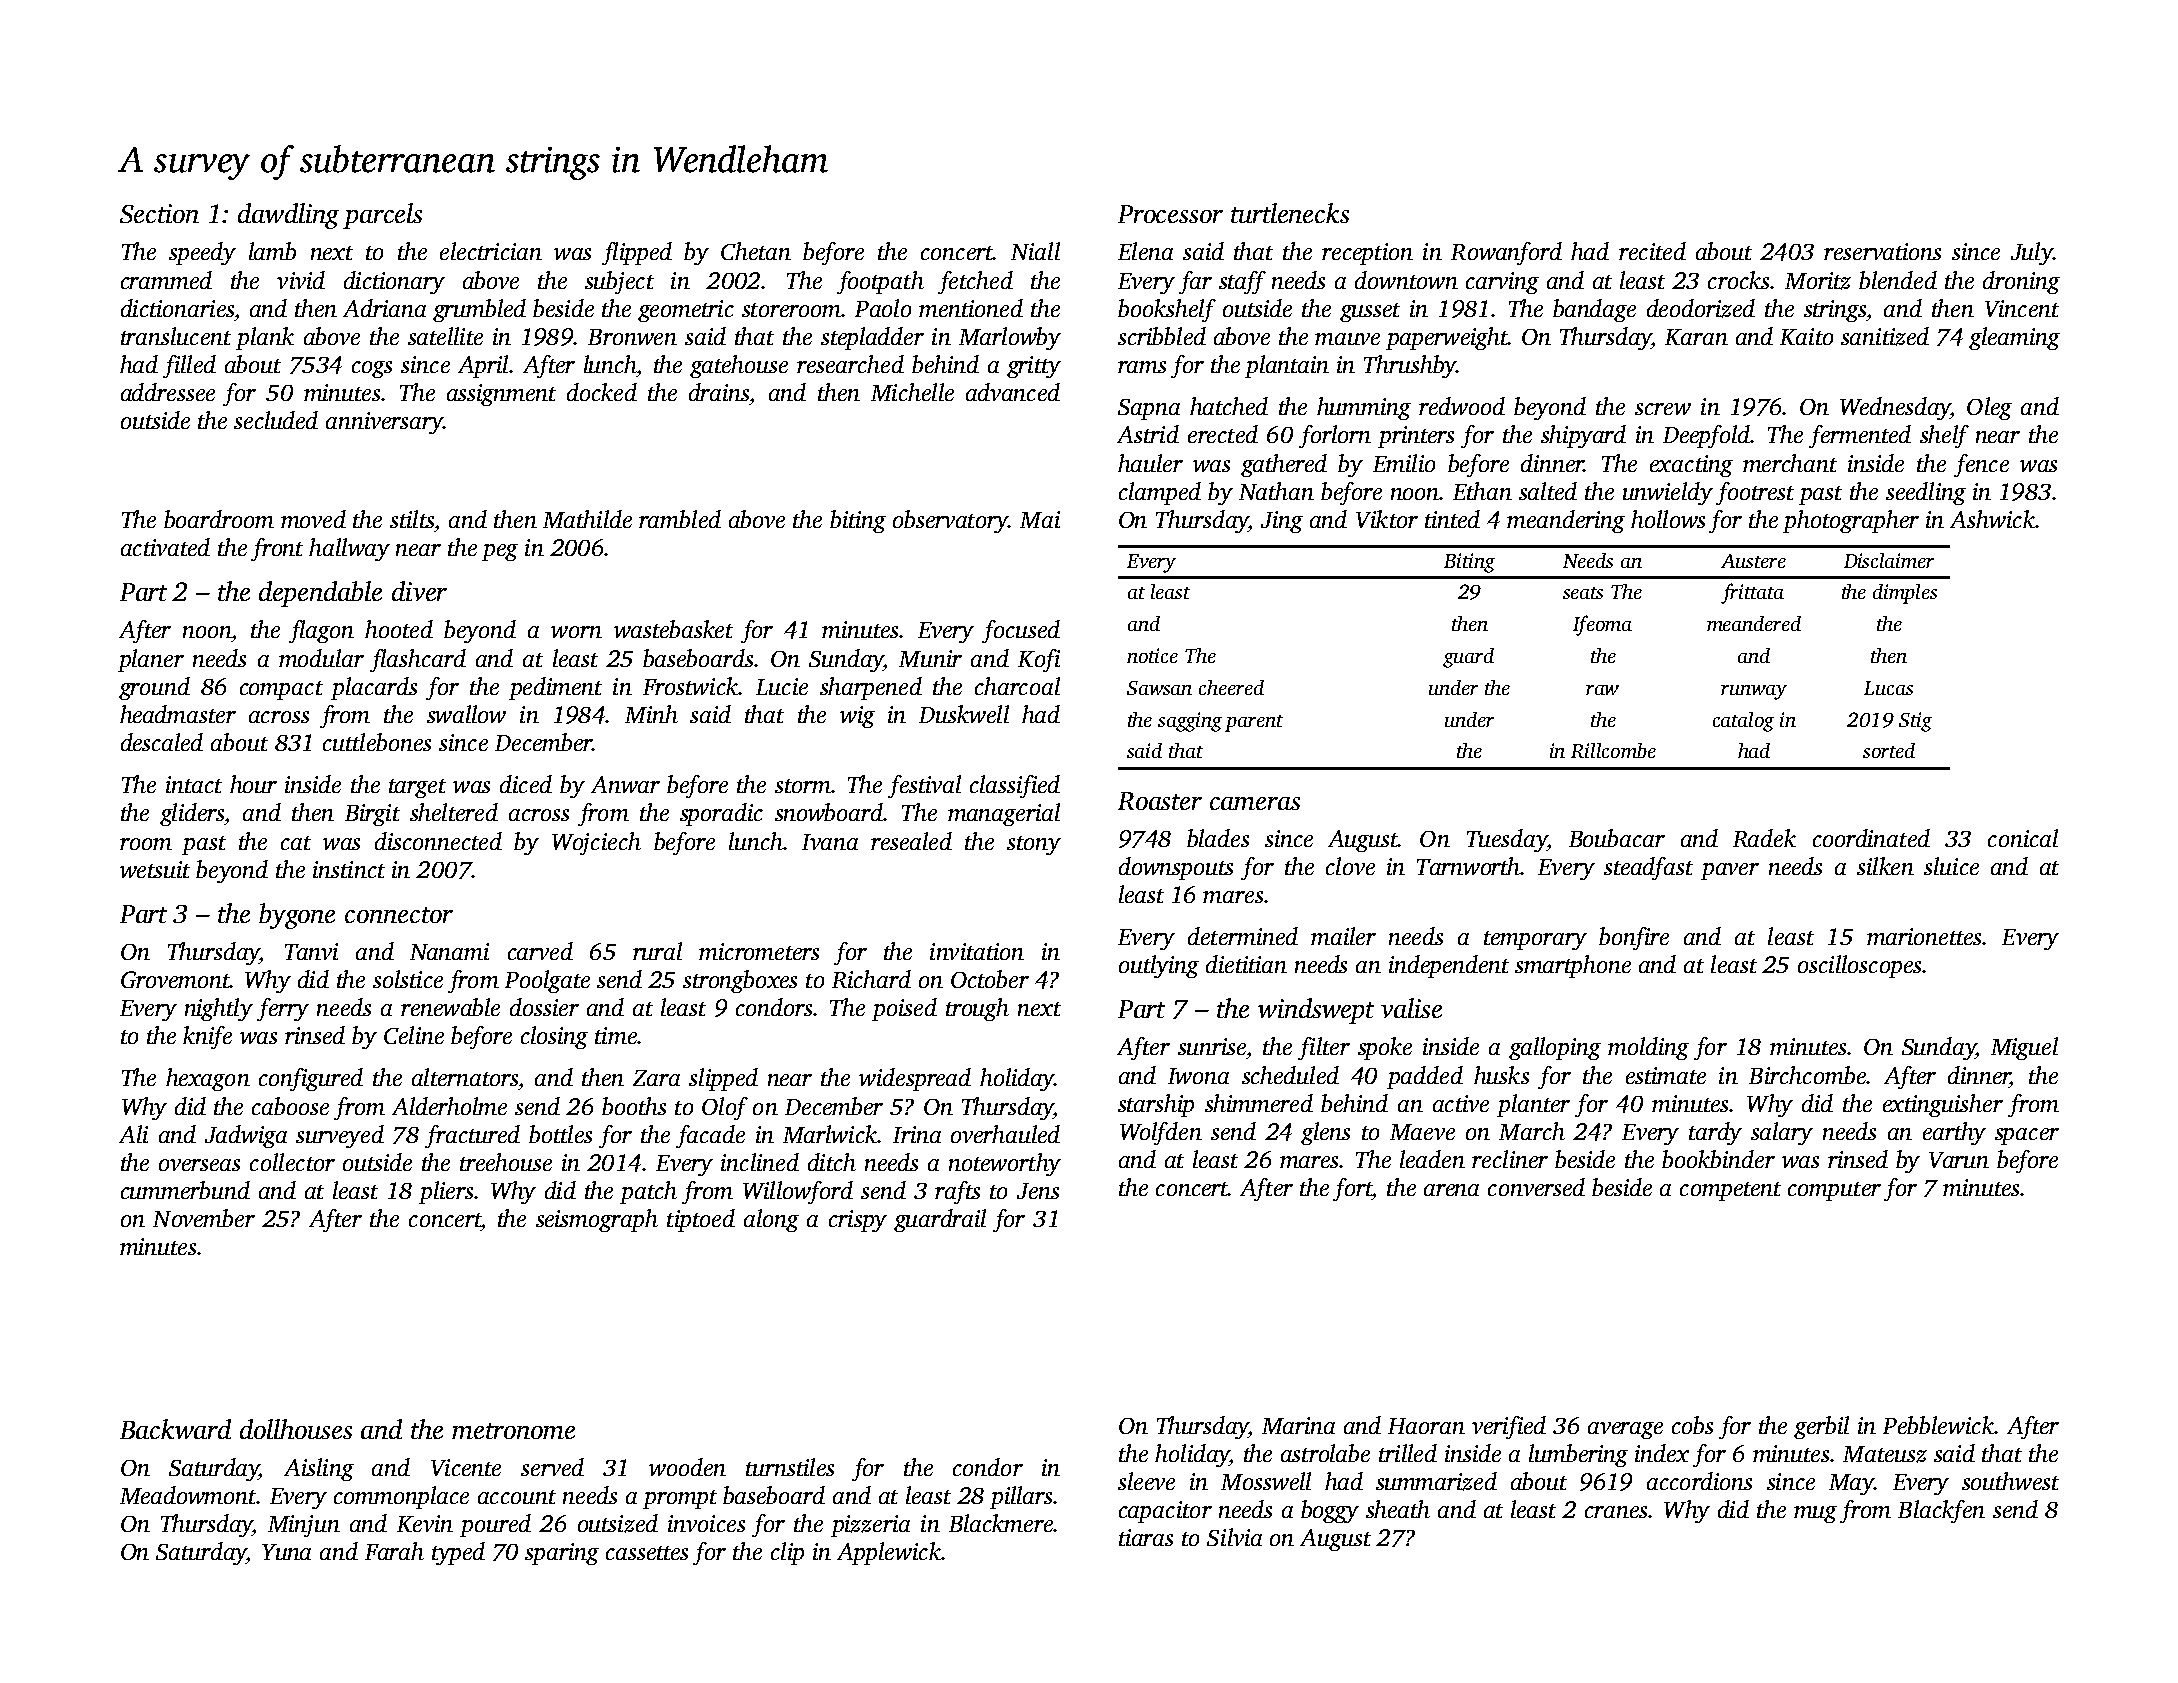 The width and height of the screenshot is (2178, 1683). I want to click on Processor, so click(1170, 214).
